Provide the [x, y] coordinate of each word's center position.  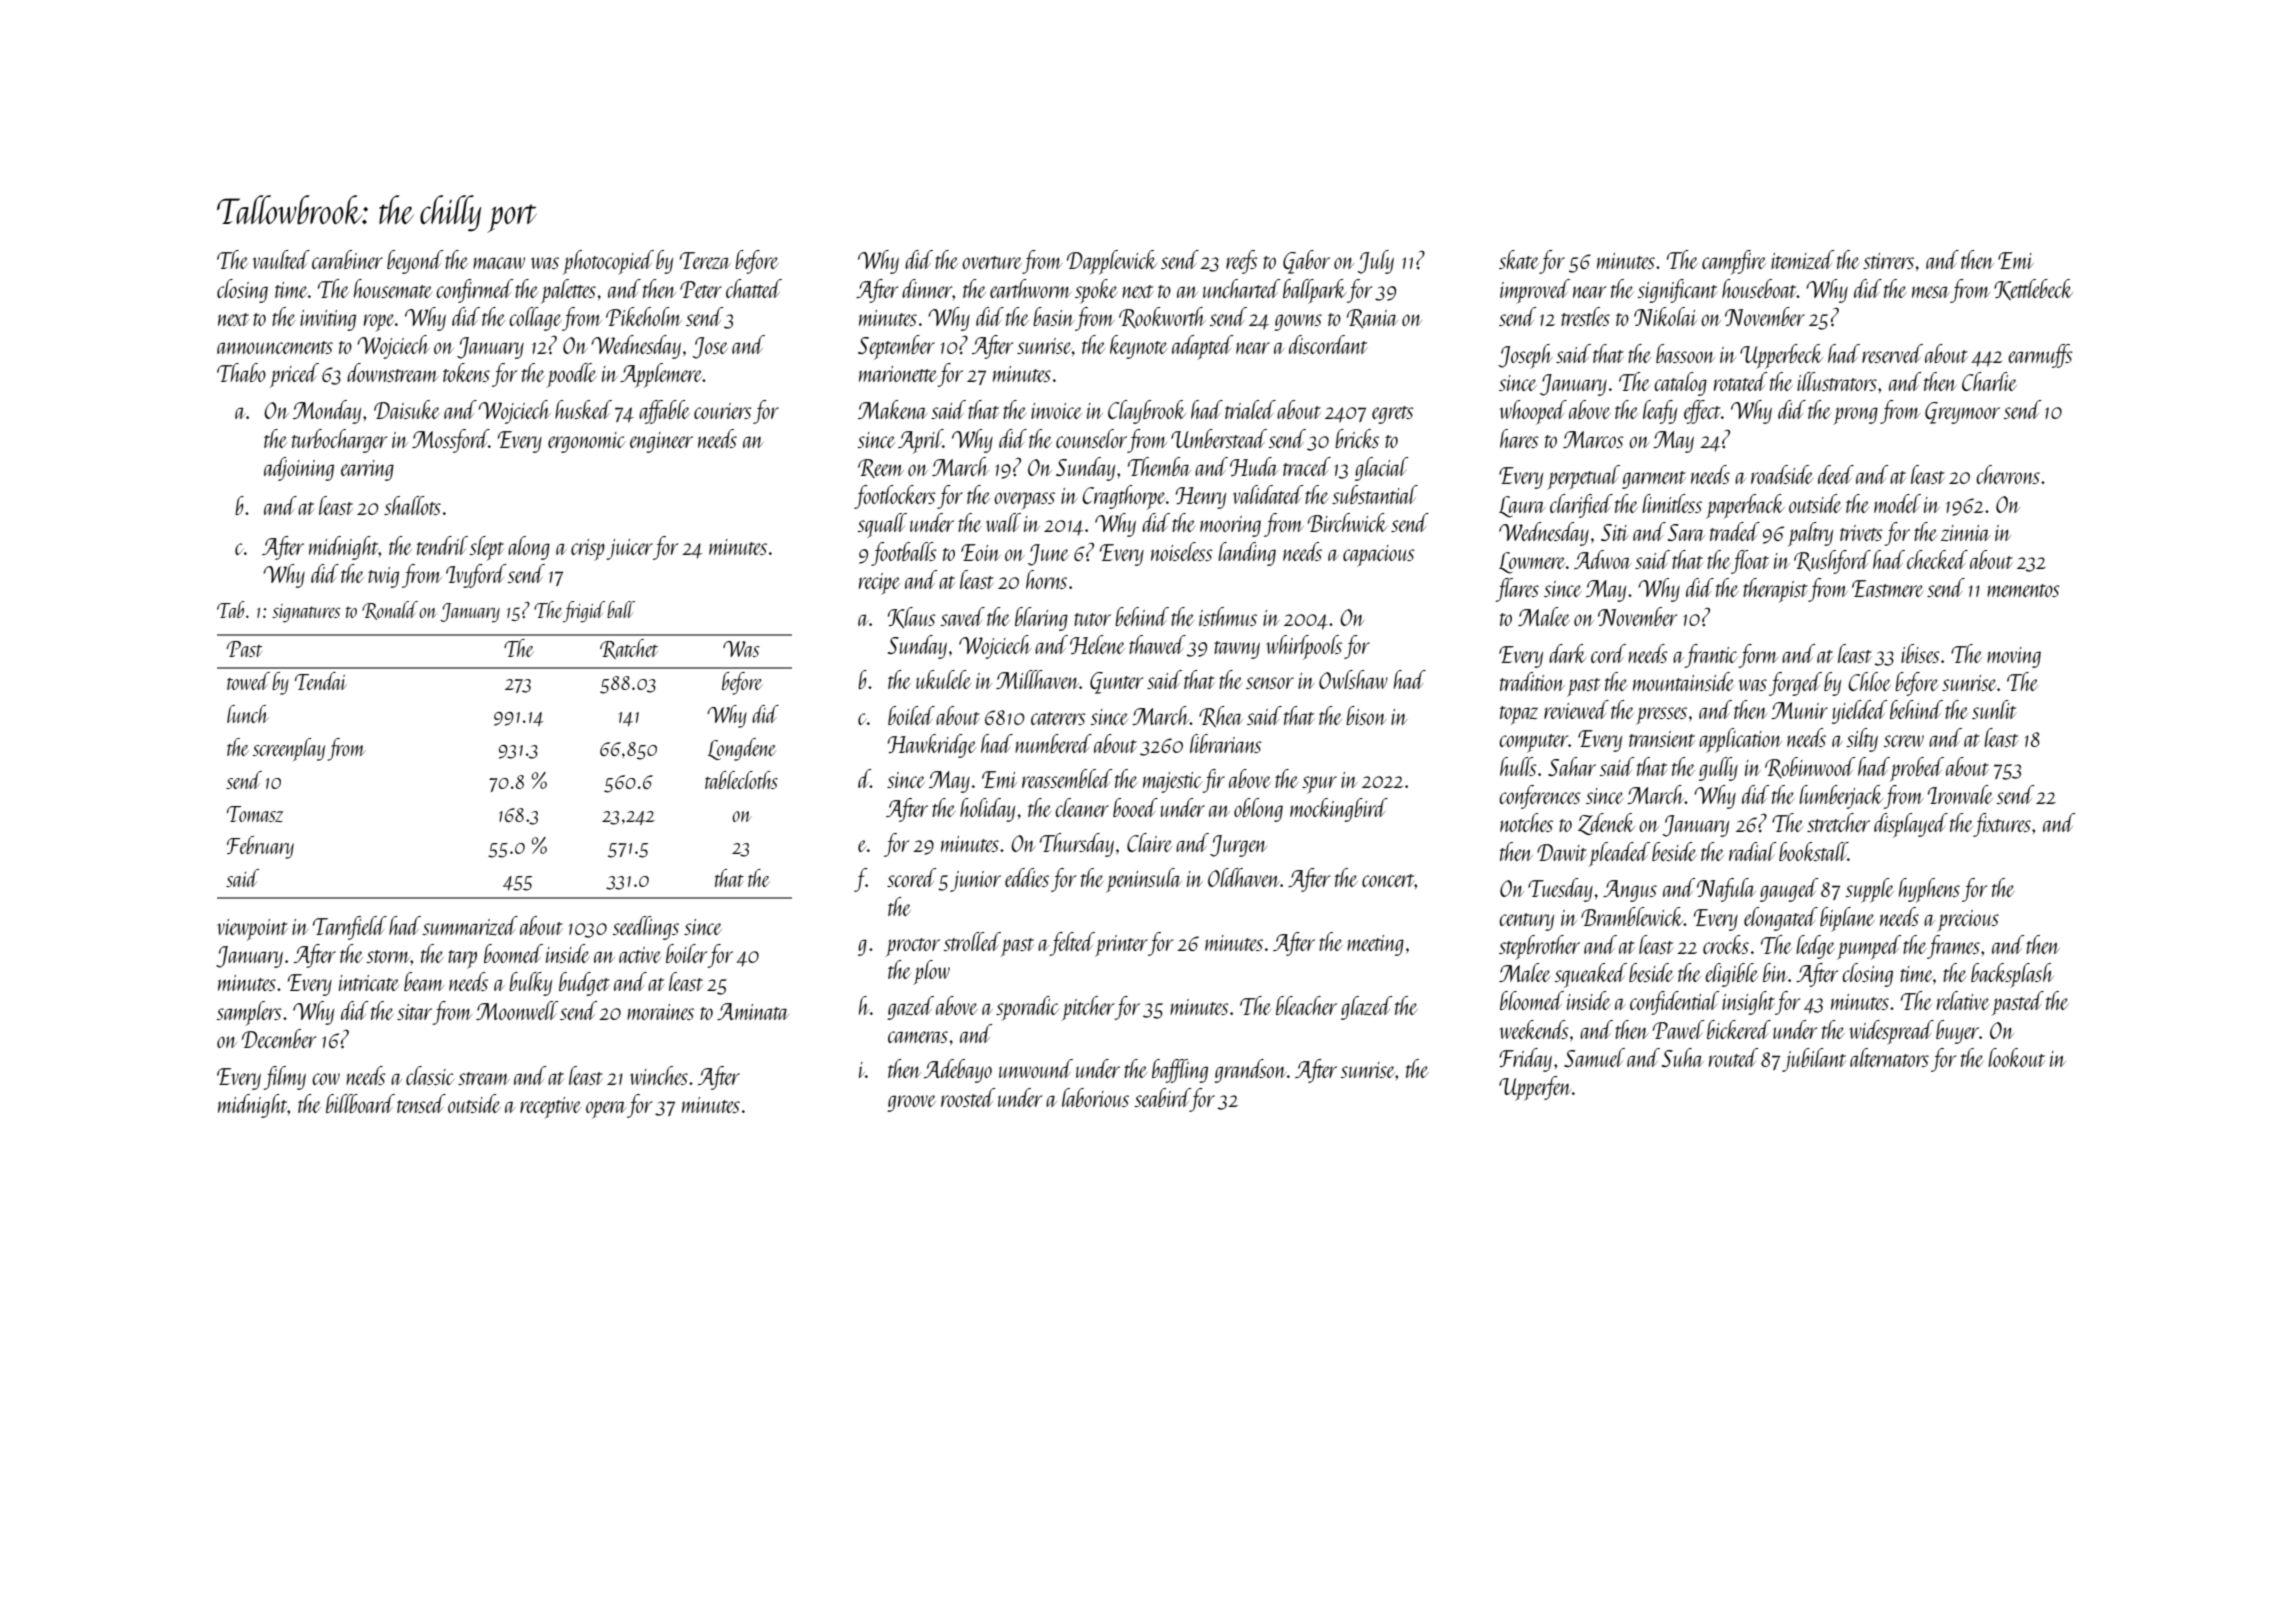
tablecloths [741, 780]
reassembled [1067, 778]
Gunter [1116, 683]
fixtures [2002, 825]
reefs [1242, 262]
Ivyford [476, 576]
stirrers [1888, 261]
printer [1121, 946]
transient [1662, 739]
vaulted [281, 259]
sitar [414, 1012]
